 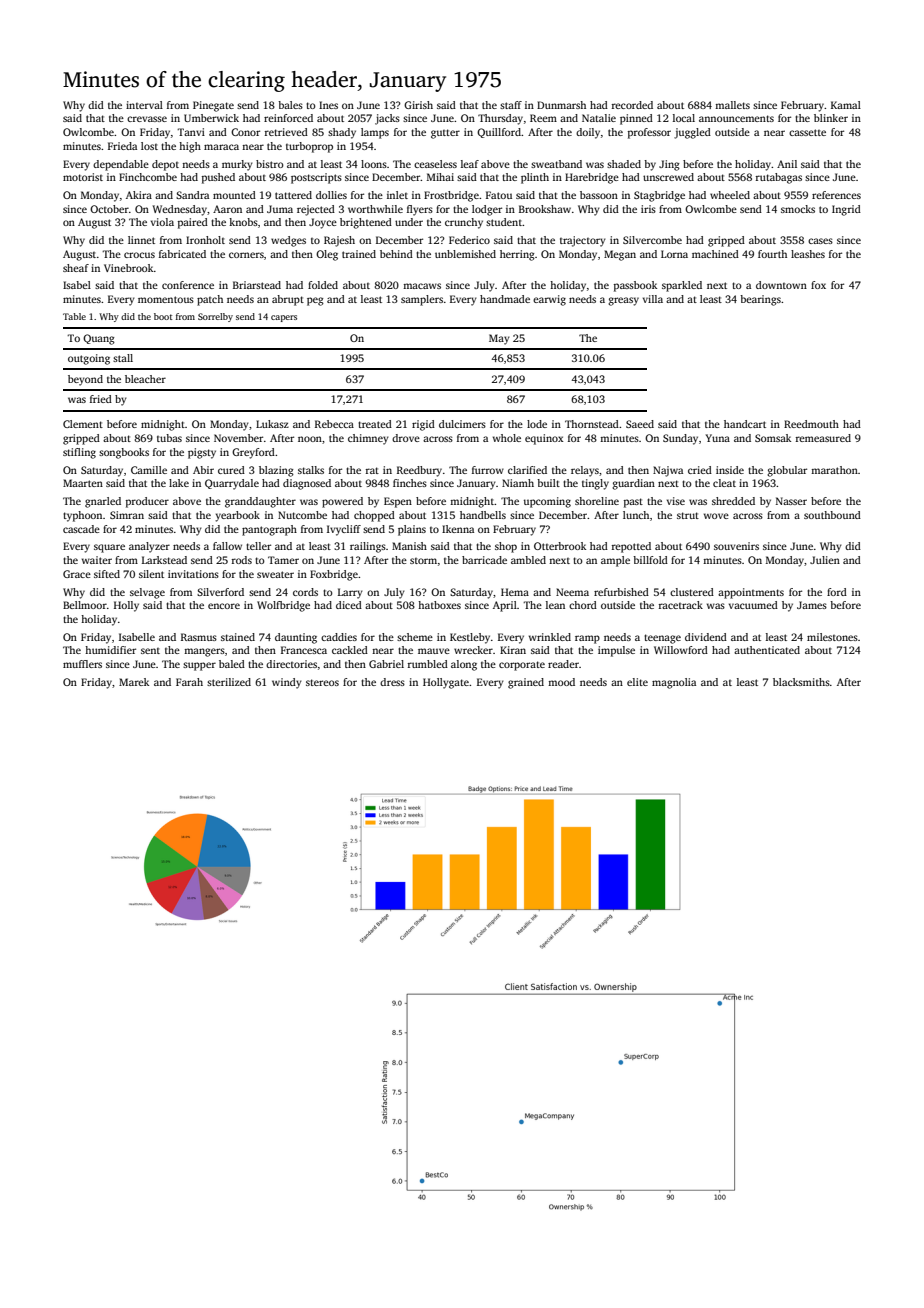 I want to click on Hema, so click(x=515, y=592).
